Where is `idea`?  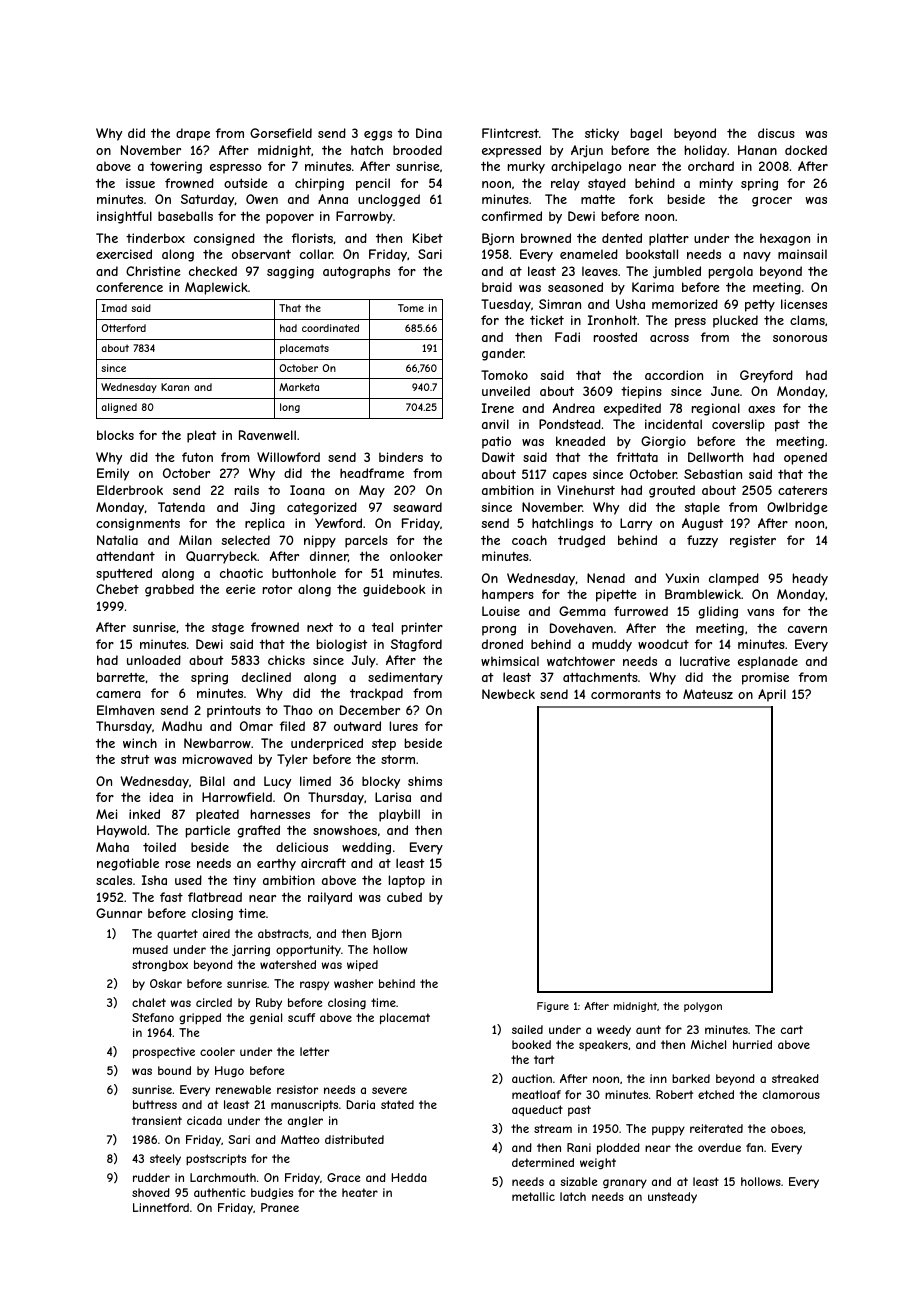
idea is located at coordinates (161, 797).
